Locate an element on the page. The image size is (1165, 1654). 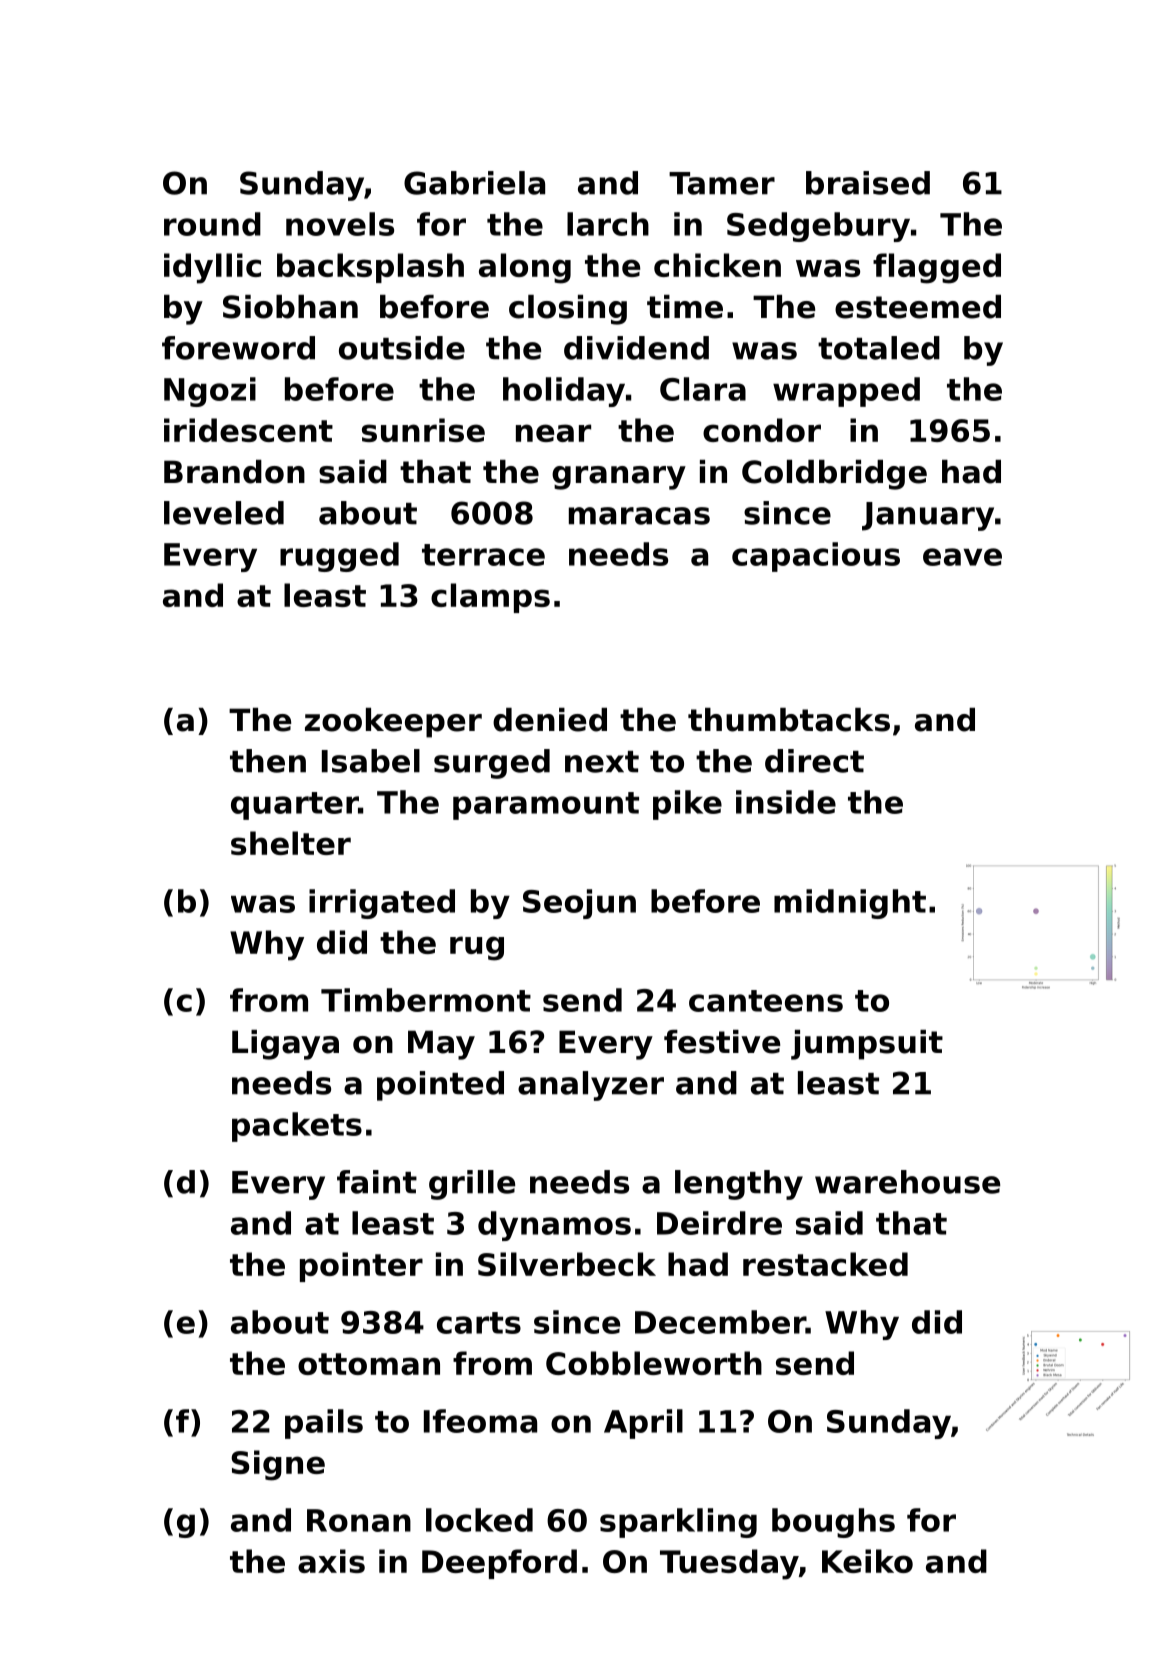
Signe is located at coordinates (278, 1465).
